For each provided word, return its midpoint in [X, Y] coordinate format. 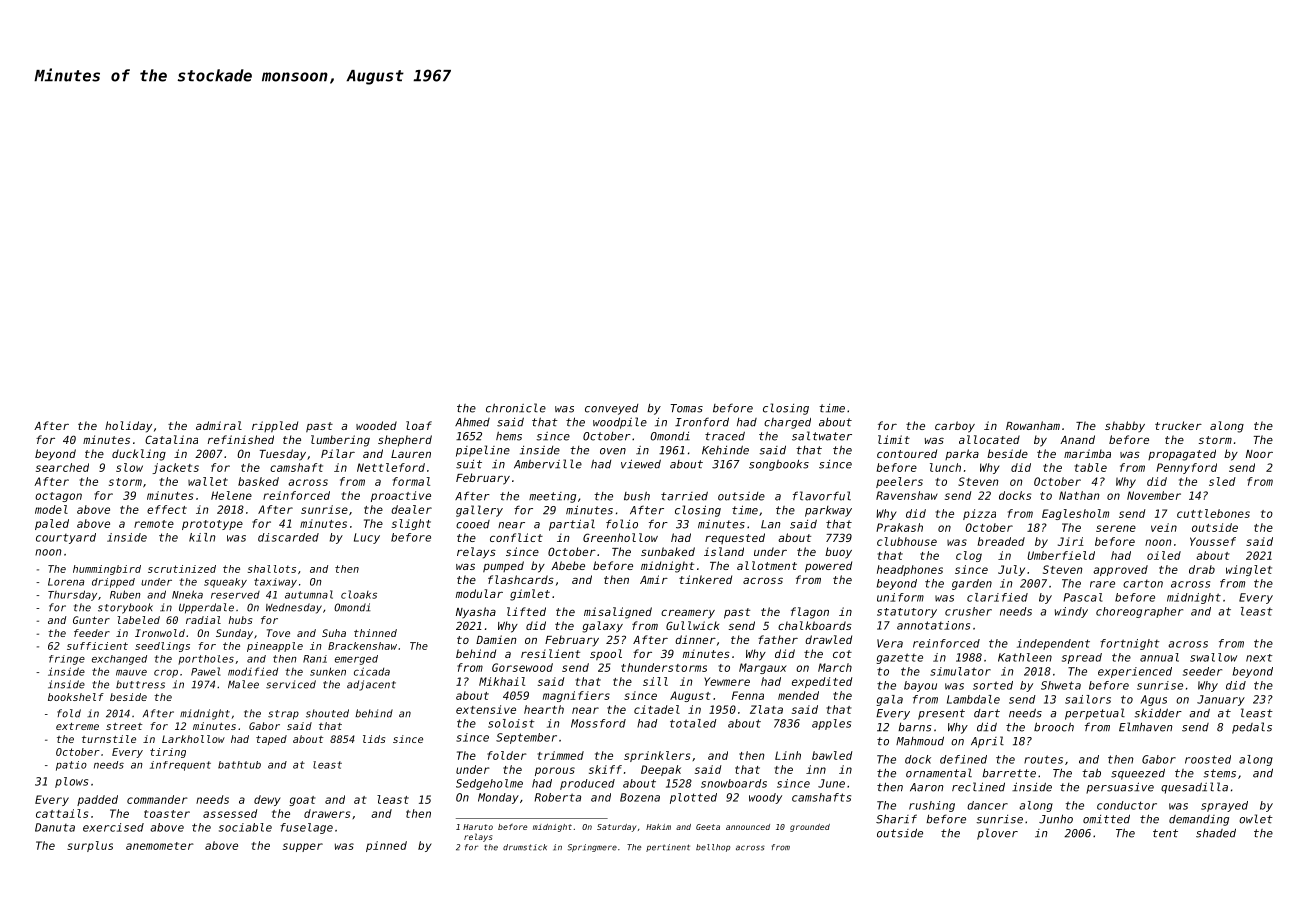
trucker [1178, 425]
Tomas [686, 408]
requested [735, 538]
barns [915, 727]
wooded [376, 425]
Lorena [66, 582]
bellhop [713, 848]
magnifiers [576, 696]
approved [1120, 570]
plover [997, 834]
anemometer [160, 846]
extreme [77, 726]
